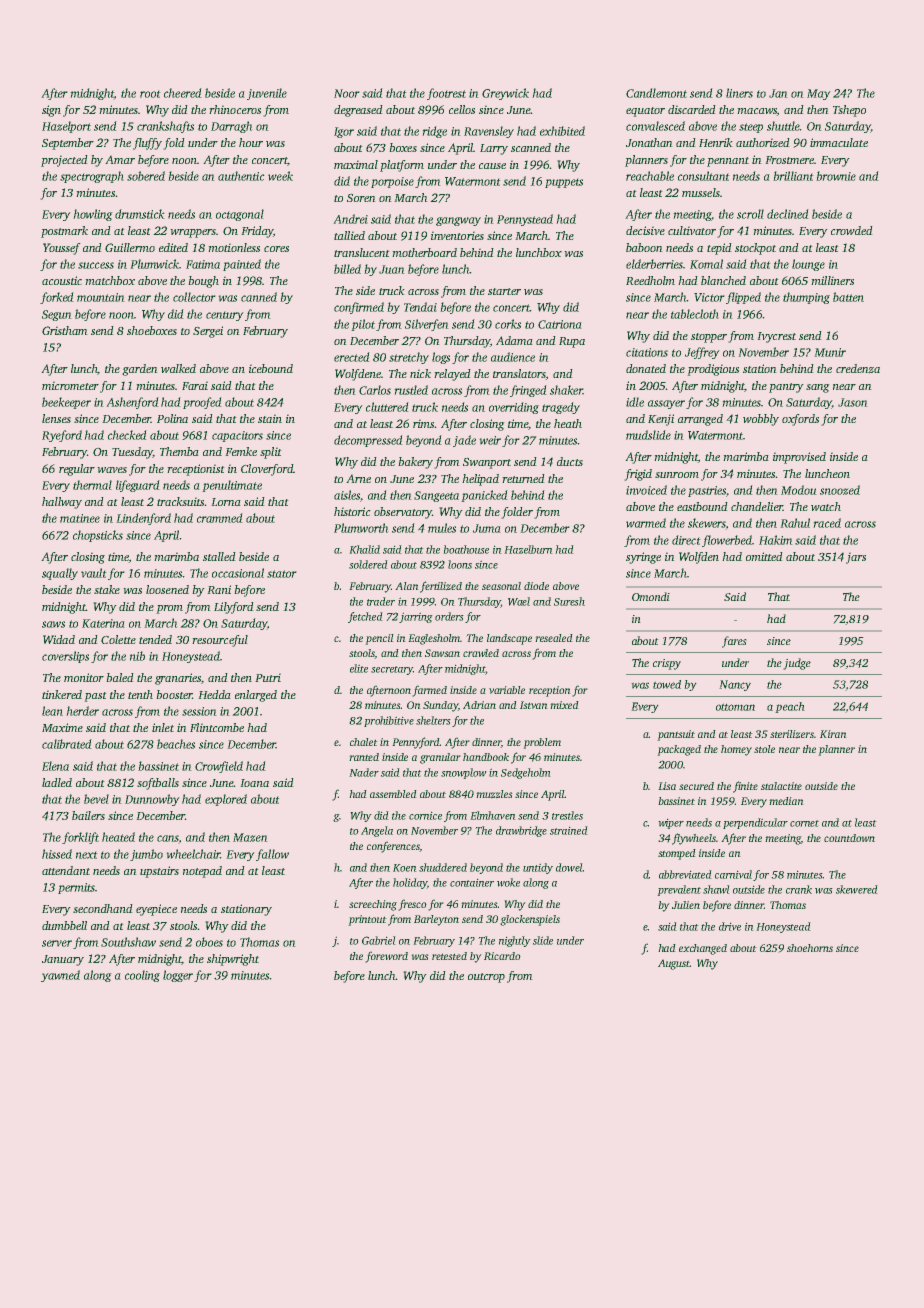  Describe the element at coordinates (66, 127) in the screenshot. I see `Hazelport` at that location.
